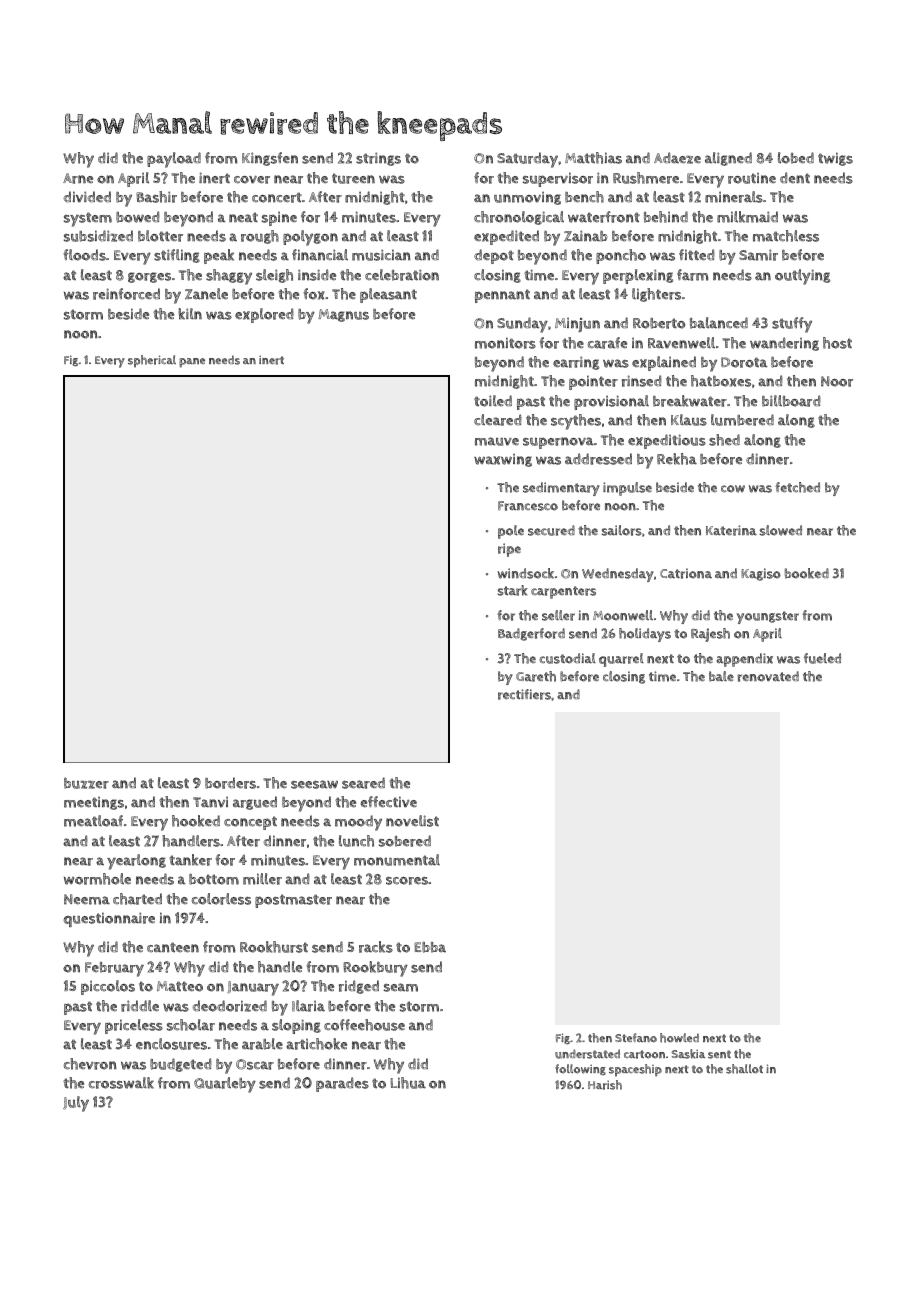 The width and height of the screenshot is (924, 1308). Describe the element at coordinates (76, 1104) in the screenshot. I see `July` at that location.
